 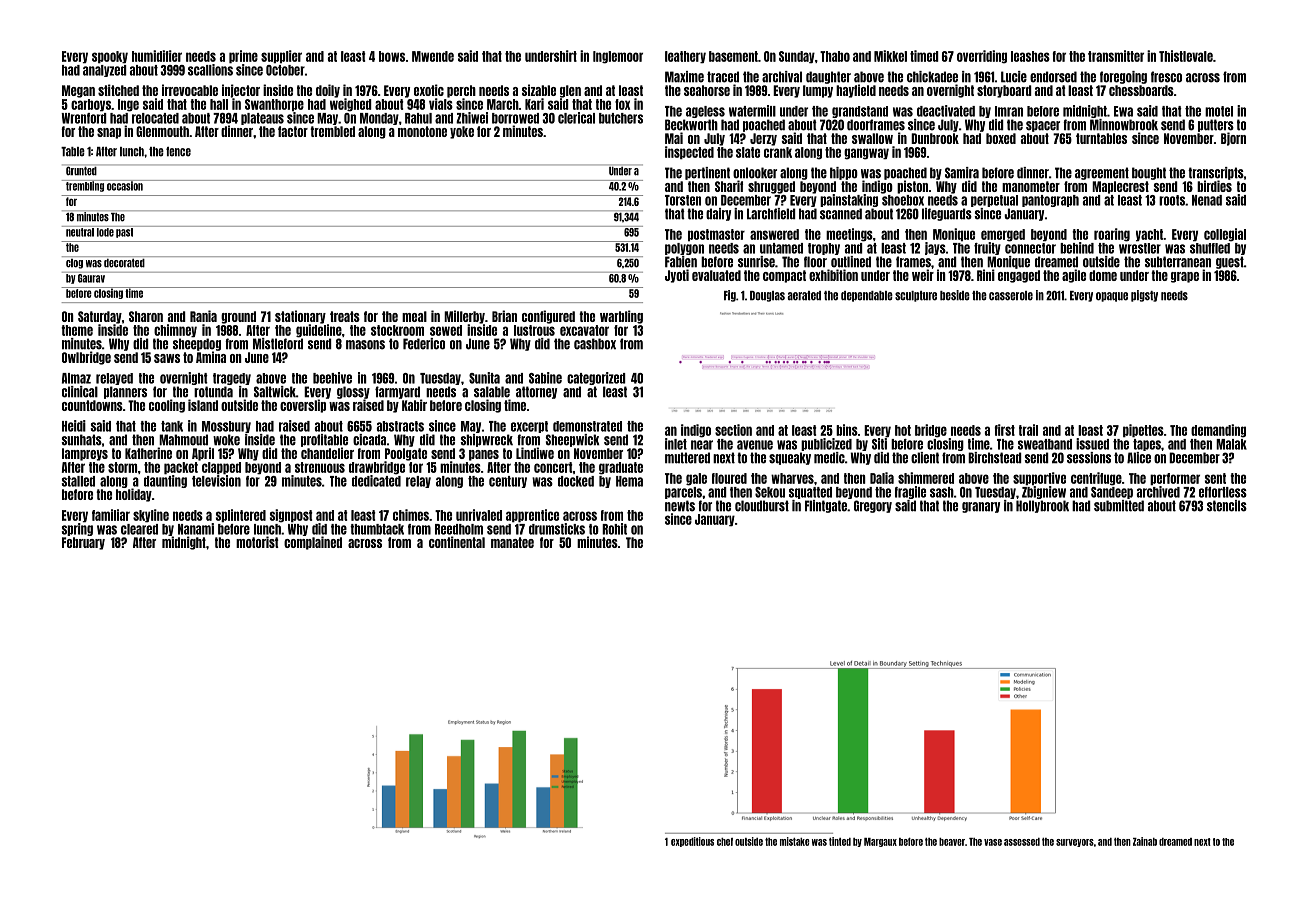 I want to click on categorized, so click(x=596, y=378).
